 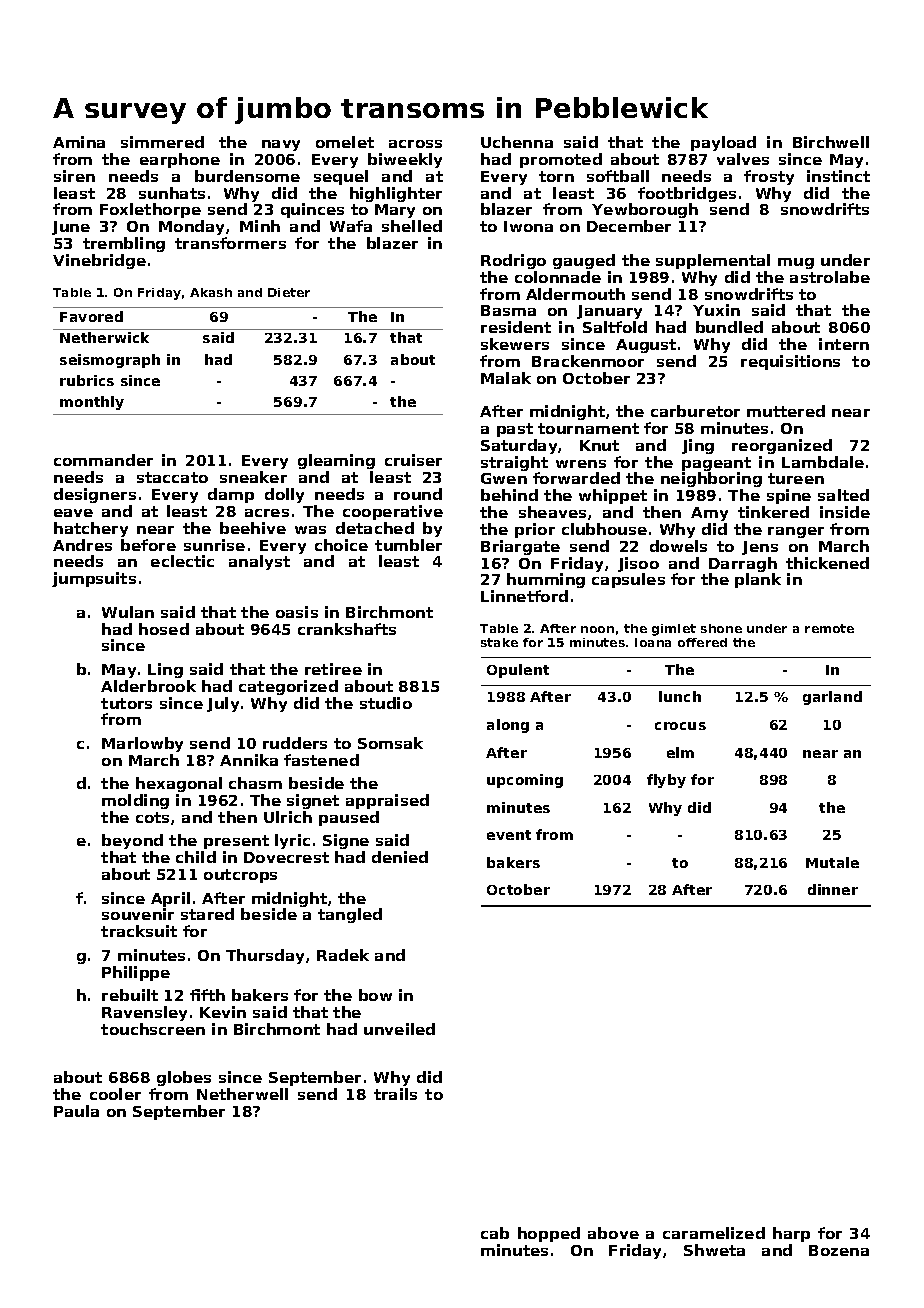 What do you see at coordinates (743, 564) in the screenshot?
I see `Darragh` at bounding box center [743, 564].
